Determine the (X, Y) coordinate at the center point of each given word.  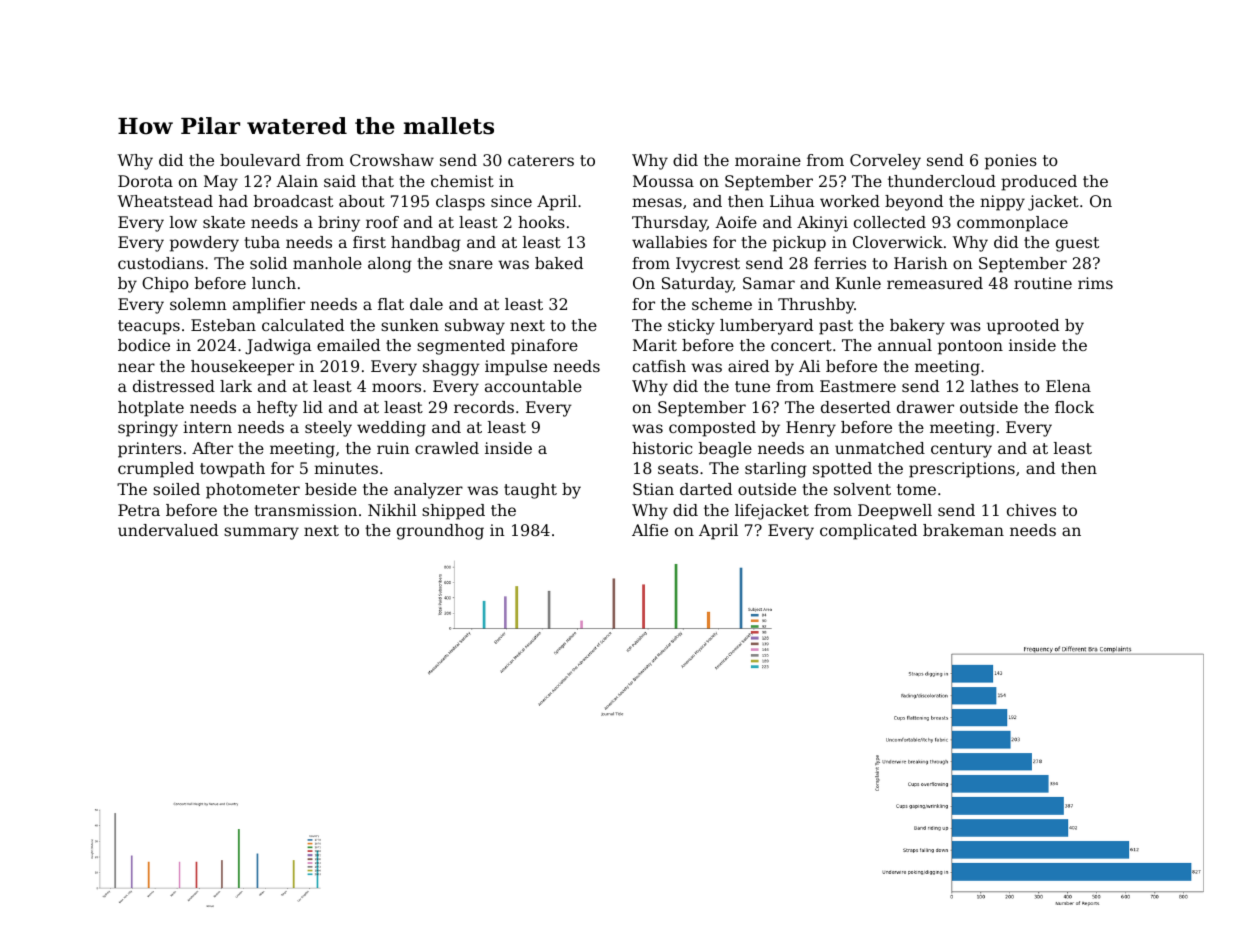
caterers (541, 160)
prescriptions (962, 470)
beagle (725, 450)
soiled (176, 489)
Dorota (145, 181)
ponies (1011, 162)
